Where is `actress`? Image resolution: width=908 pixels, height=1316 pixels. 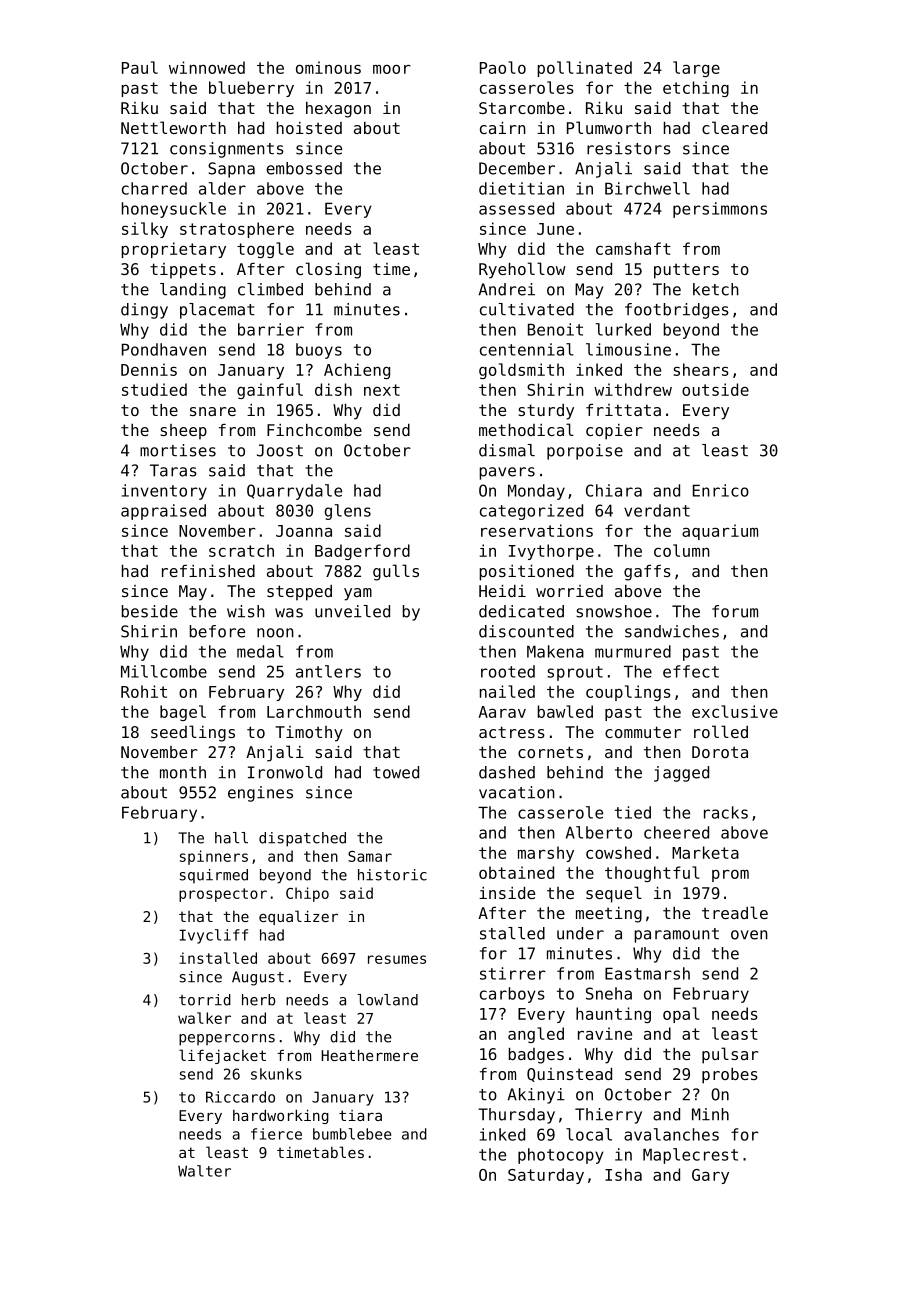
actress is located at coordinates (512, 732).
